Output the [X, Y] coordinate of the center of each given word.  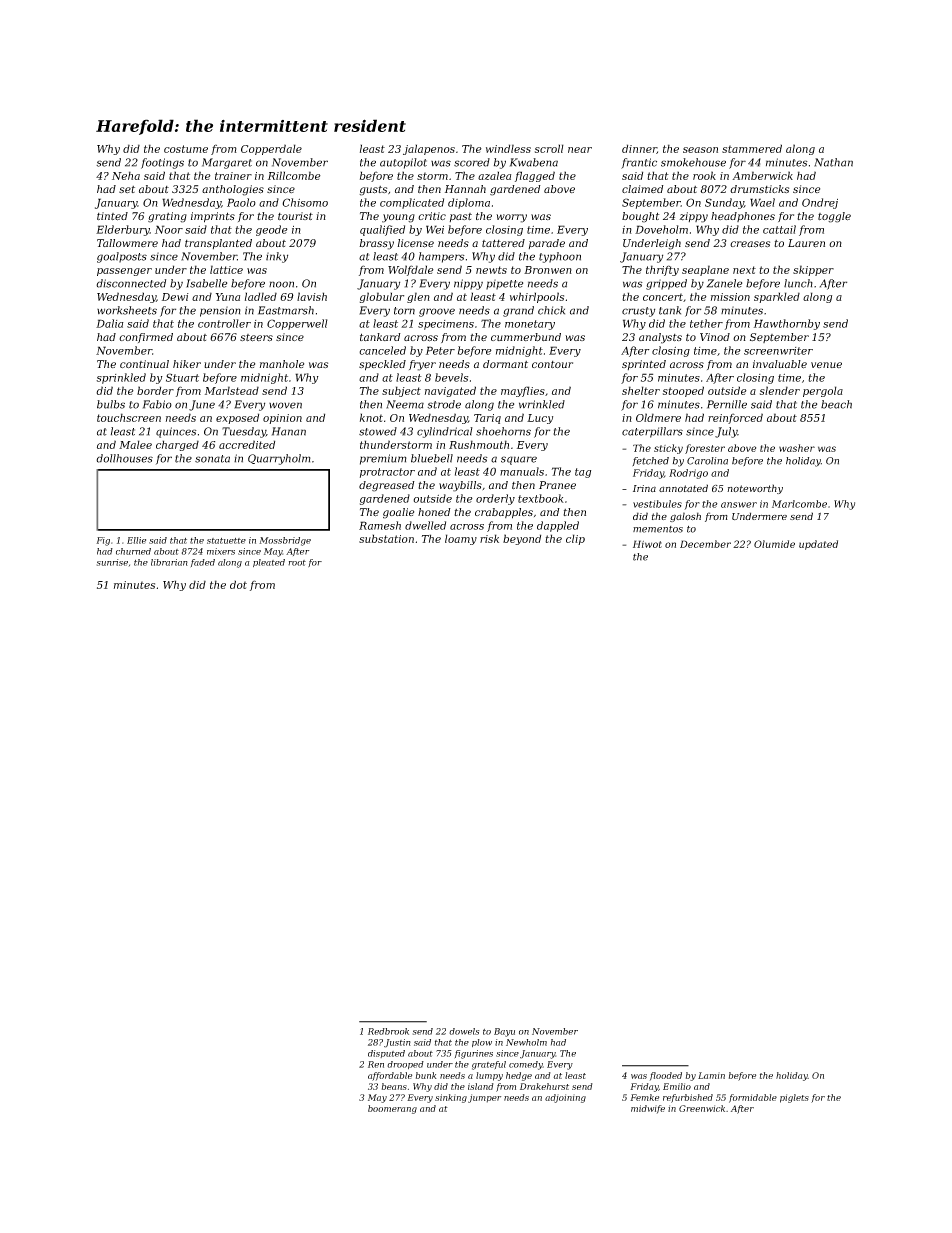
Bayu [504, 1032]
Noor [169, 229]
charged [177, 445]
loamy [461, 539]
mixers [221, 551]
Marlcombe [799, 504]
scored [472, 162]
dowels [464, 1031]
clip [575, 539]
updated [818, 545]
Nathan [833, 162]
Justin [397, 1043]
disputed [386, 1054]
